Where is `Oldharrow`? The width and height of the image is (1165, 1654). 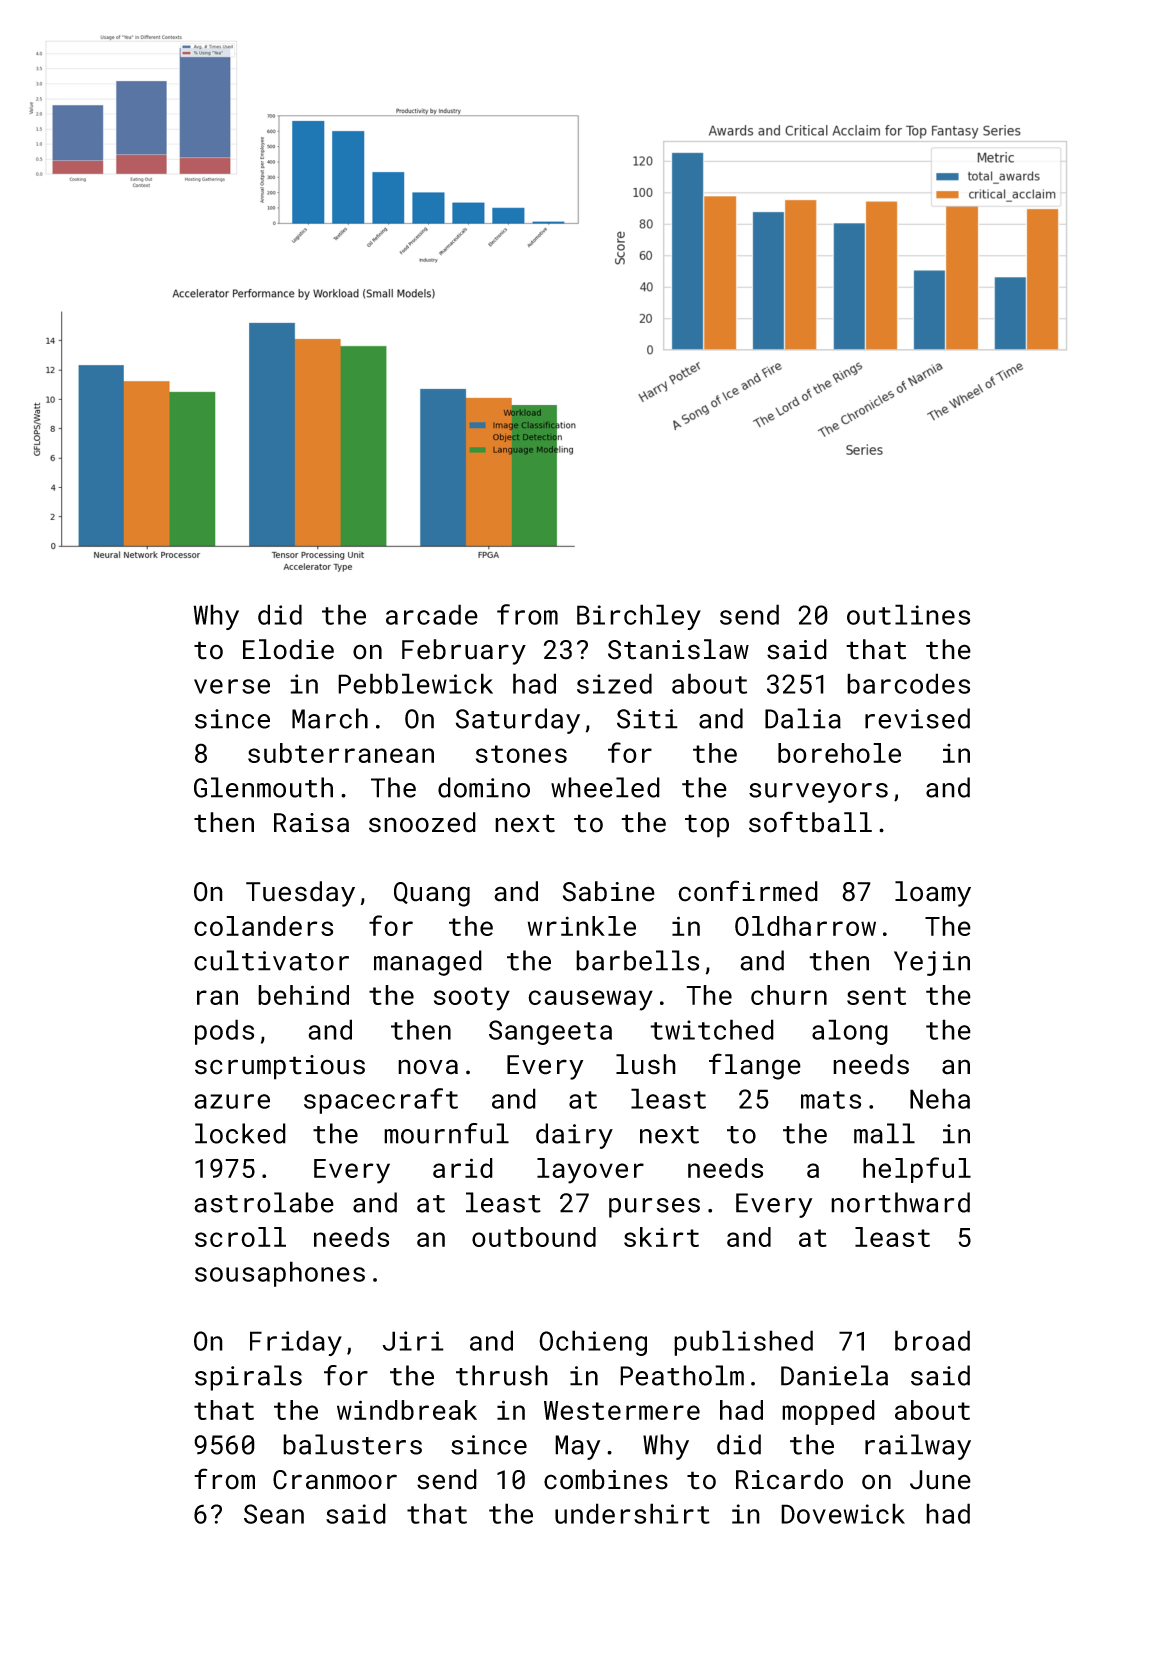 Oldharrow is located at coordinates (805, 926).
